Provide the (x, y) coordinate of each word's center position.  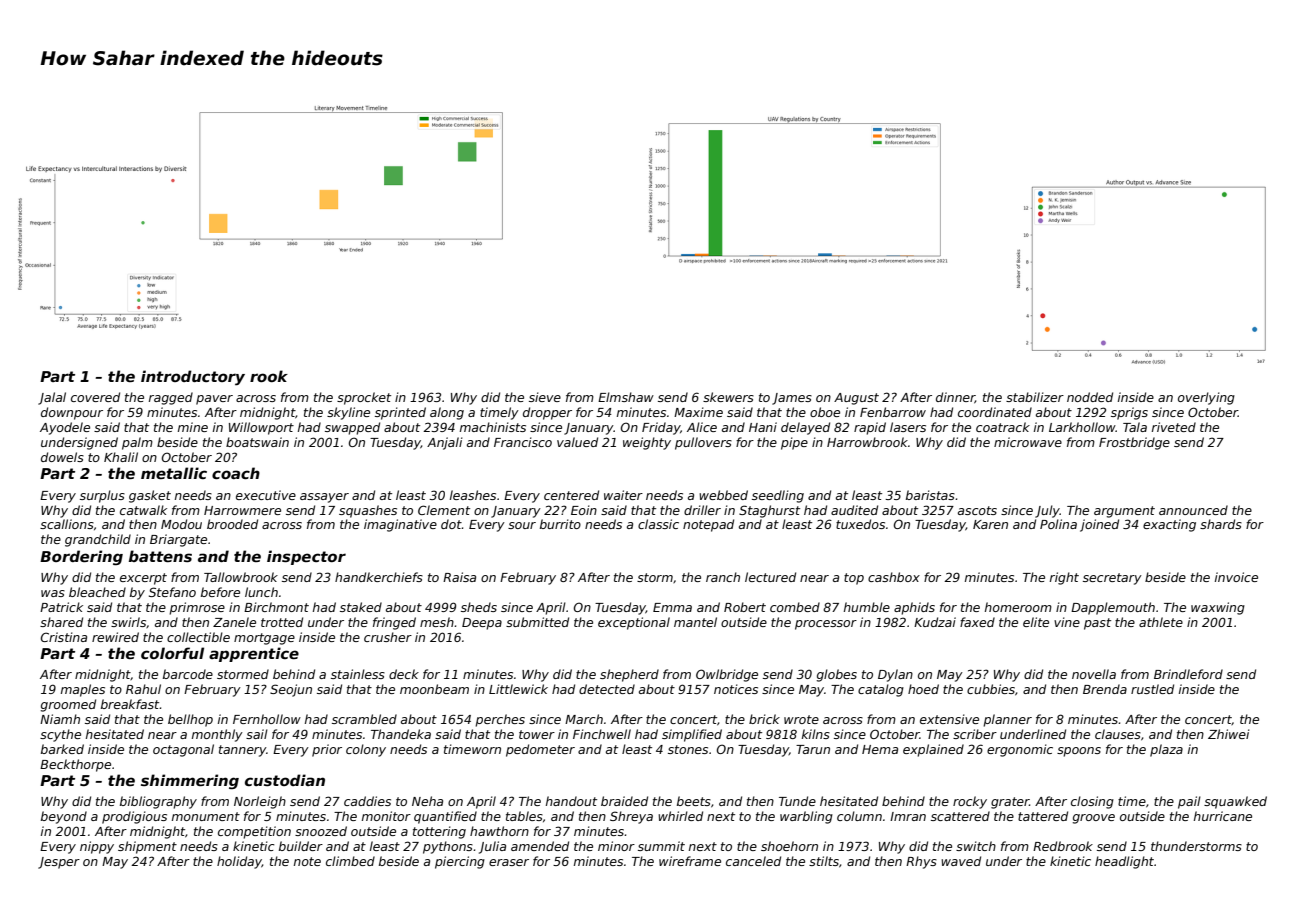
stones (688, 749)
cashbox (894, 577)
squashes (368, 511)
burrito (560, 524)
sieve (545, 397)
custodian (285, 780)
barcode (188, 674)
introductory (193, 378)
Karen (990, 524)
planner (1007, 720)
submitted (537, 622)
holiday (239, 862)
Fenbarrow (893, 412)
